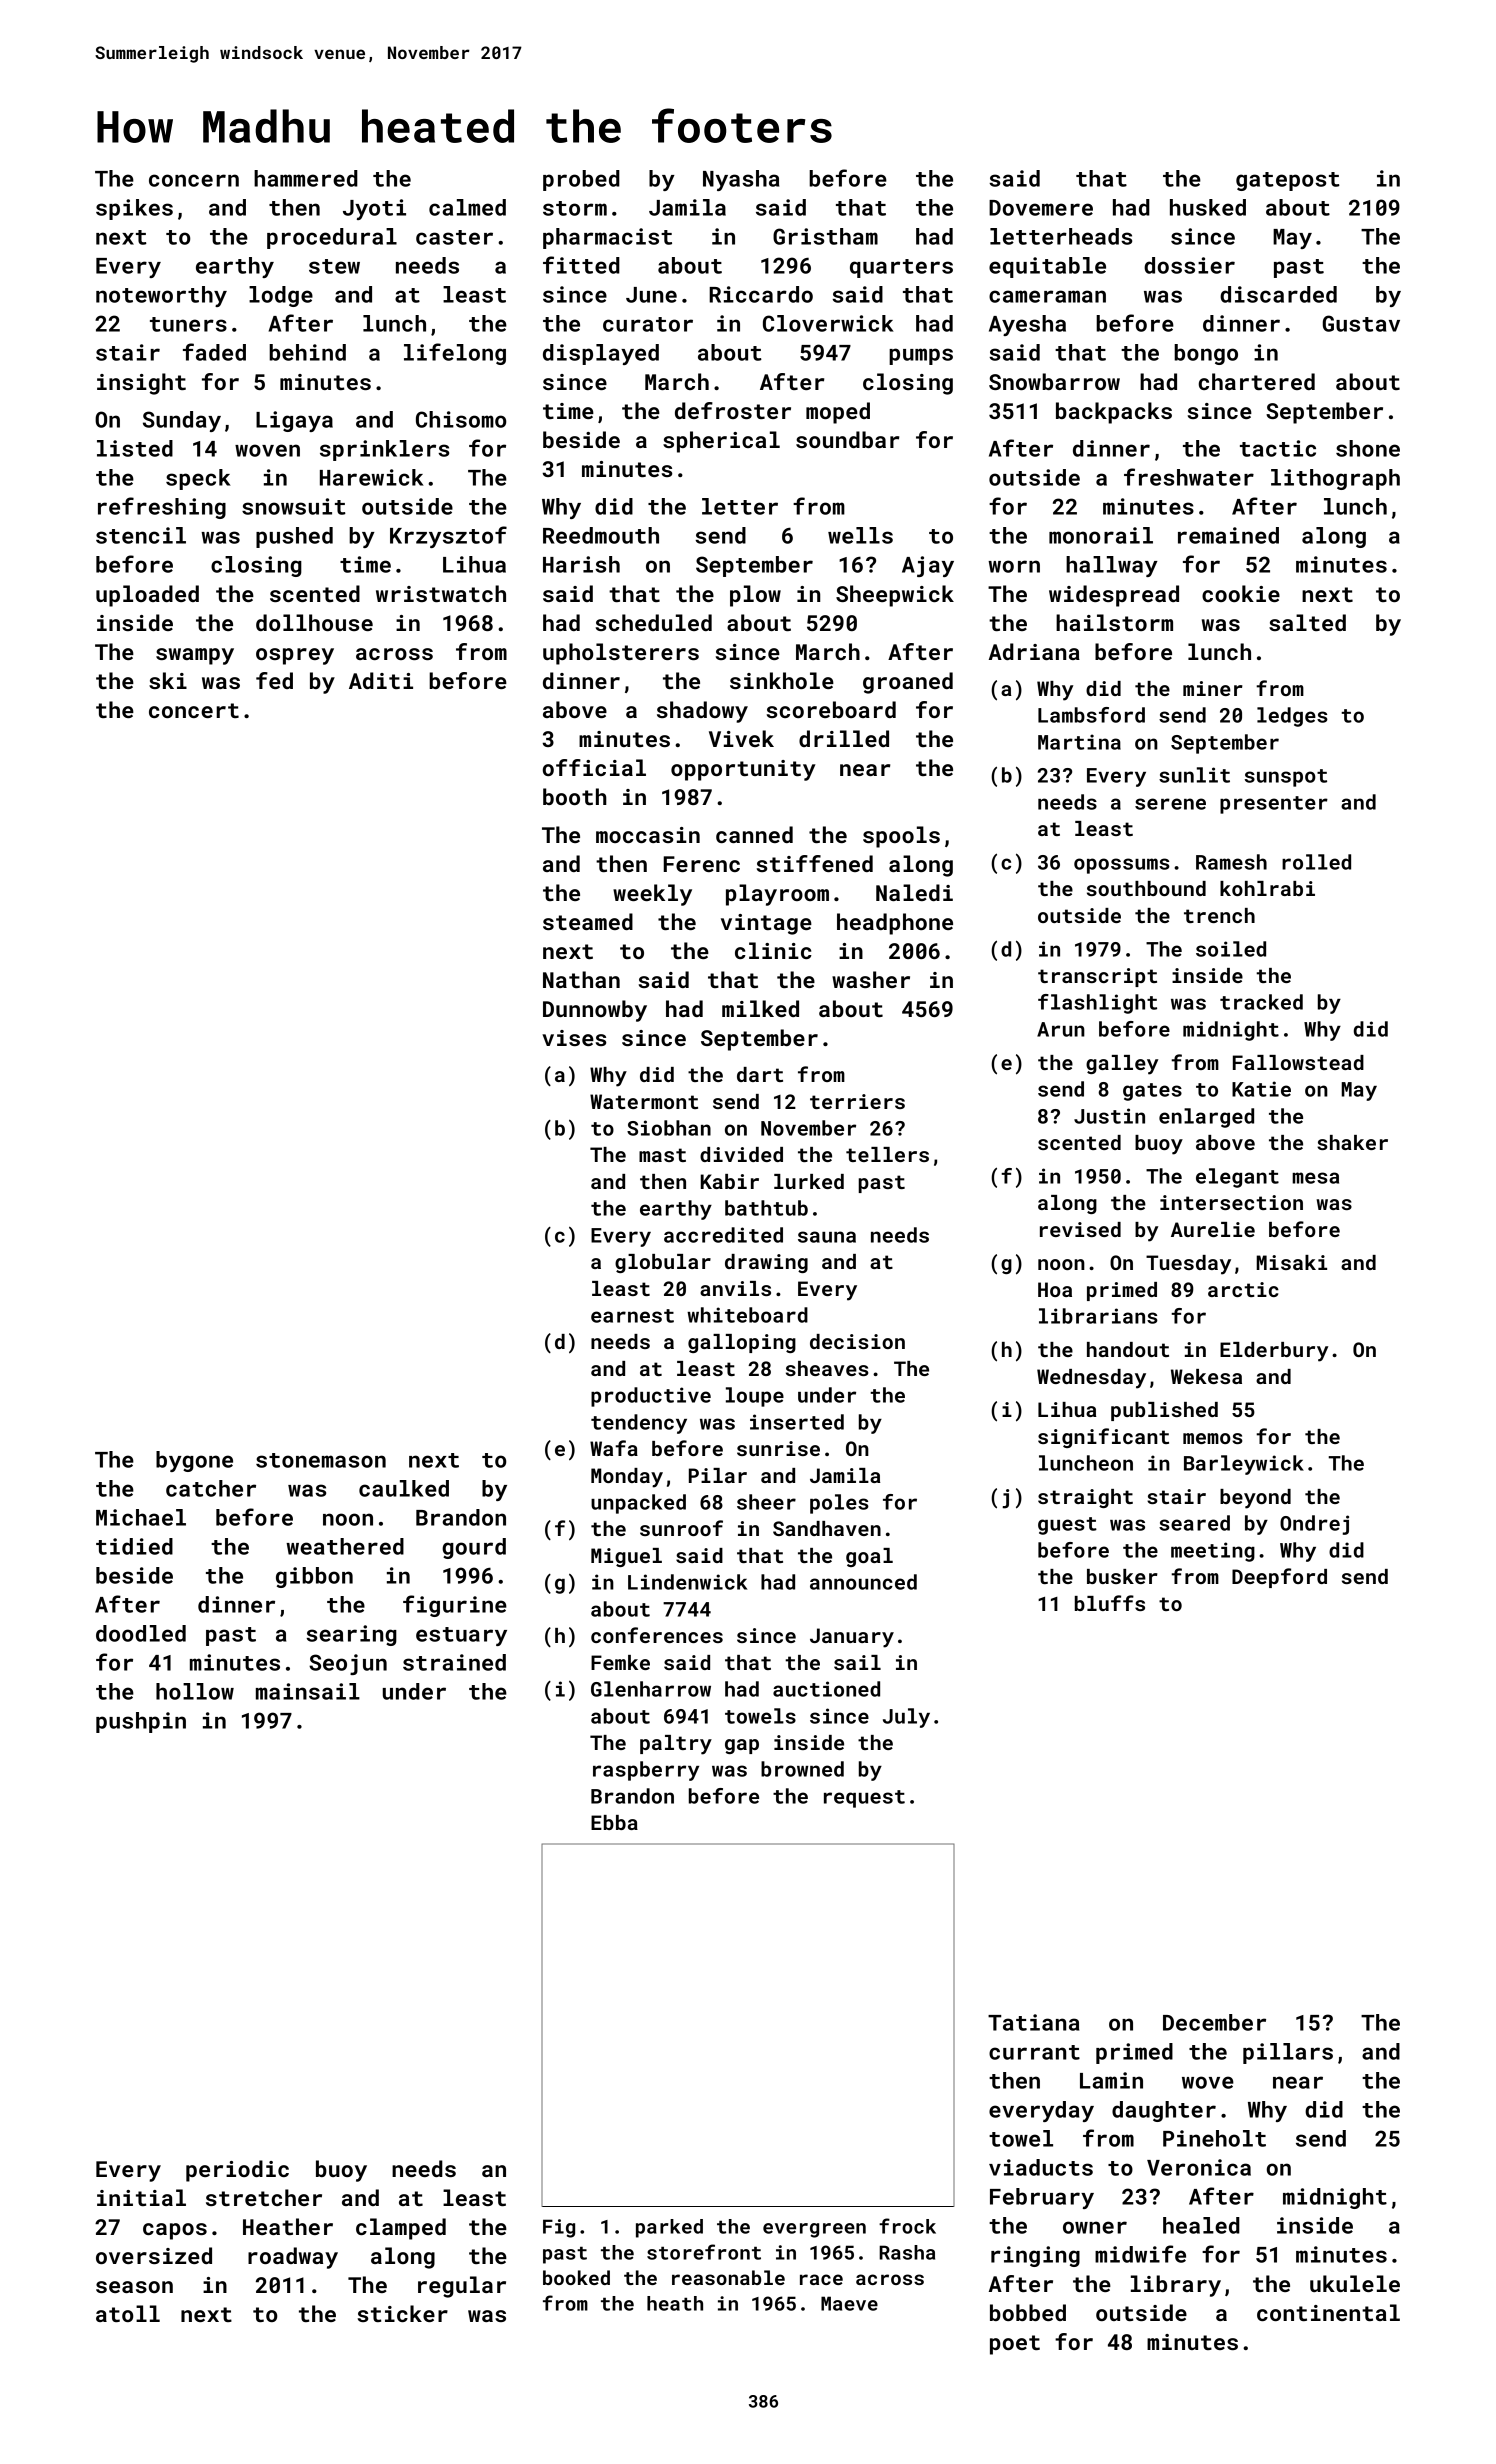 The image size is (1496, 2464). Describe the element at coordinates (194, 710) in the page. I see `concert` at that location.
